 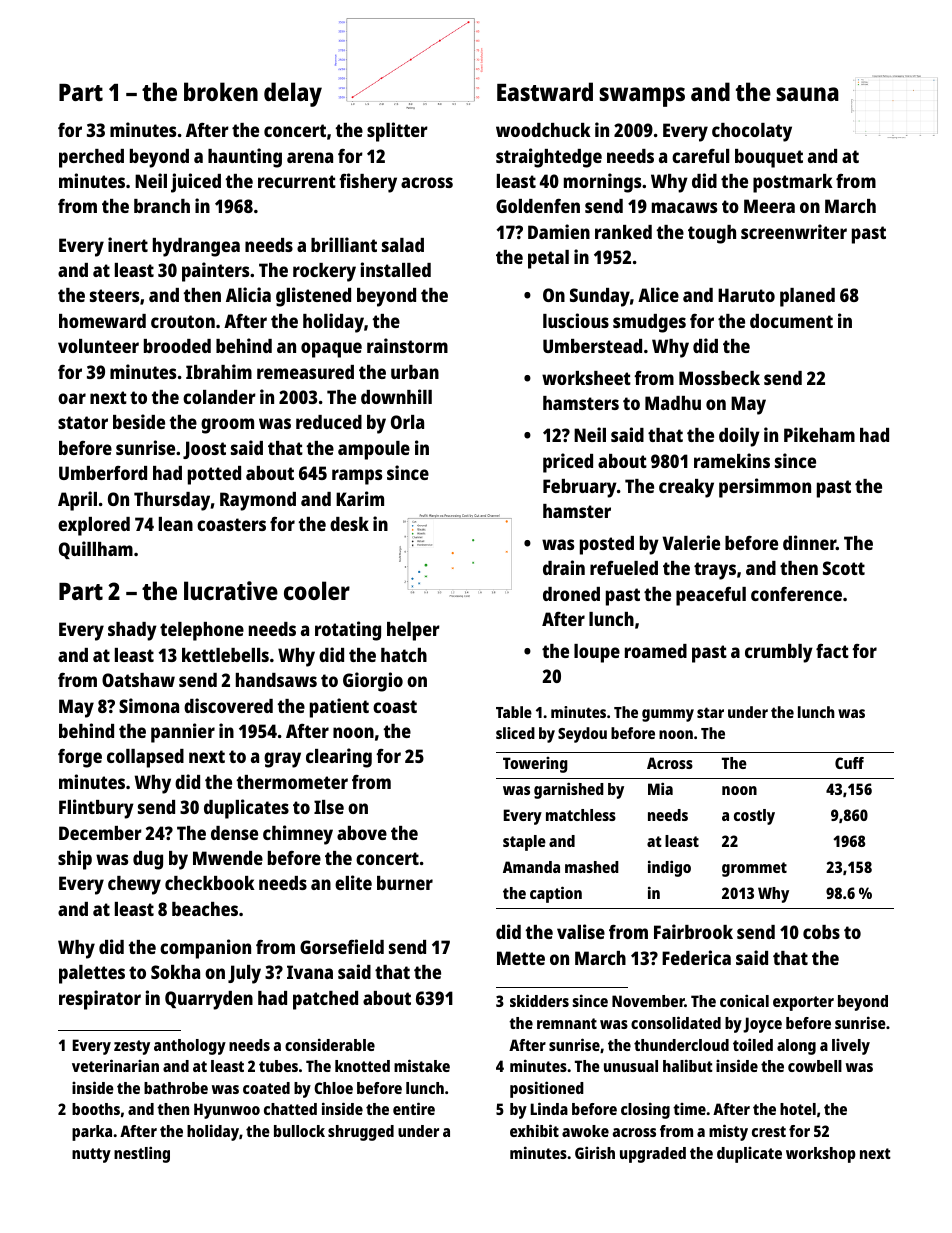 I want to click on broken, so click(x=221, y=91).
